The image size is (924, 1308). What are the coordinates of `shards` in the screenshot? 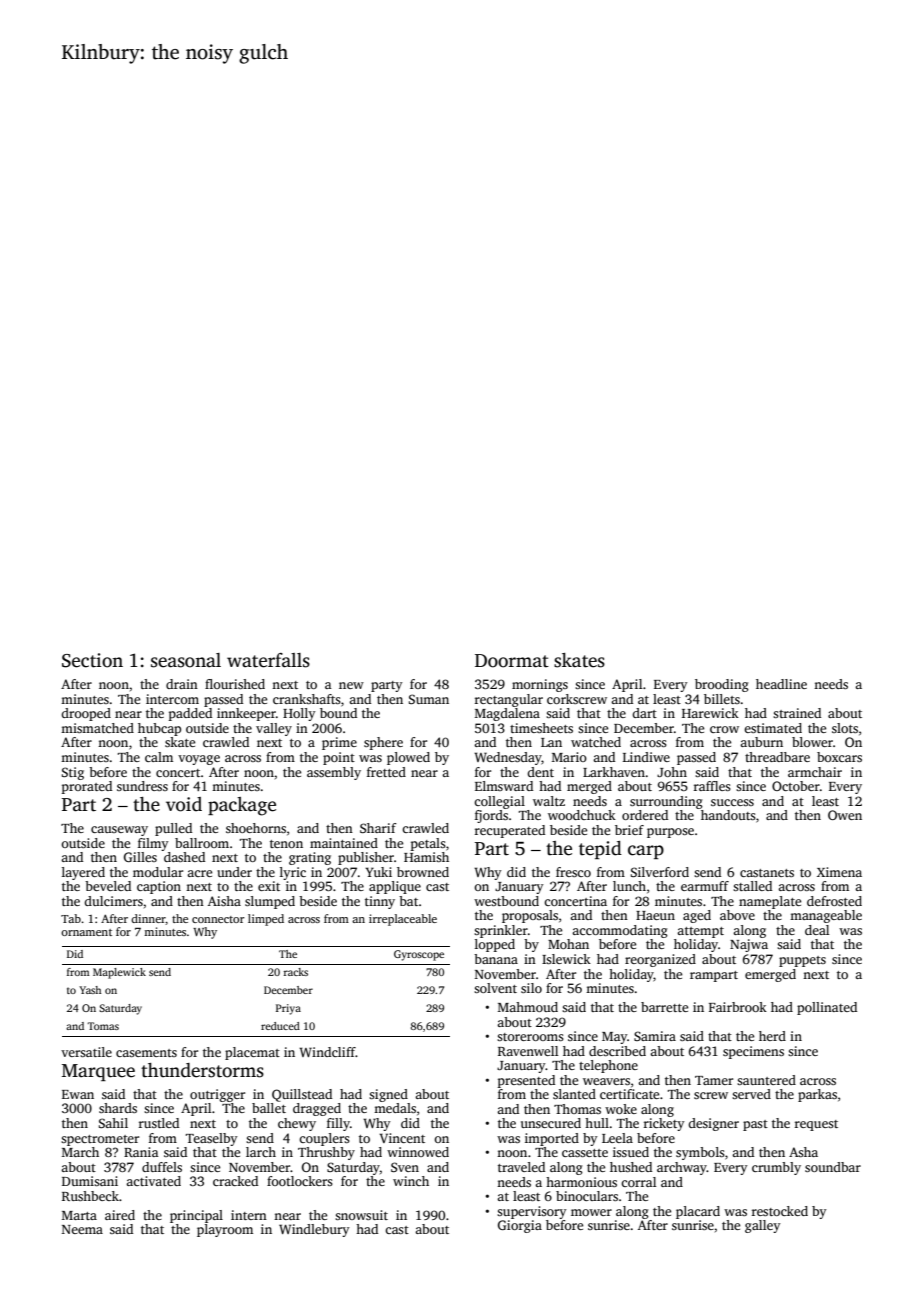 It's located at (118, 1108).
